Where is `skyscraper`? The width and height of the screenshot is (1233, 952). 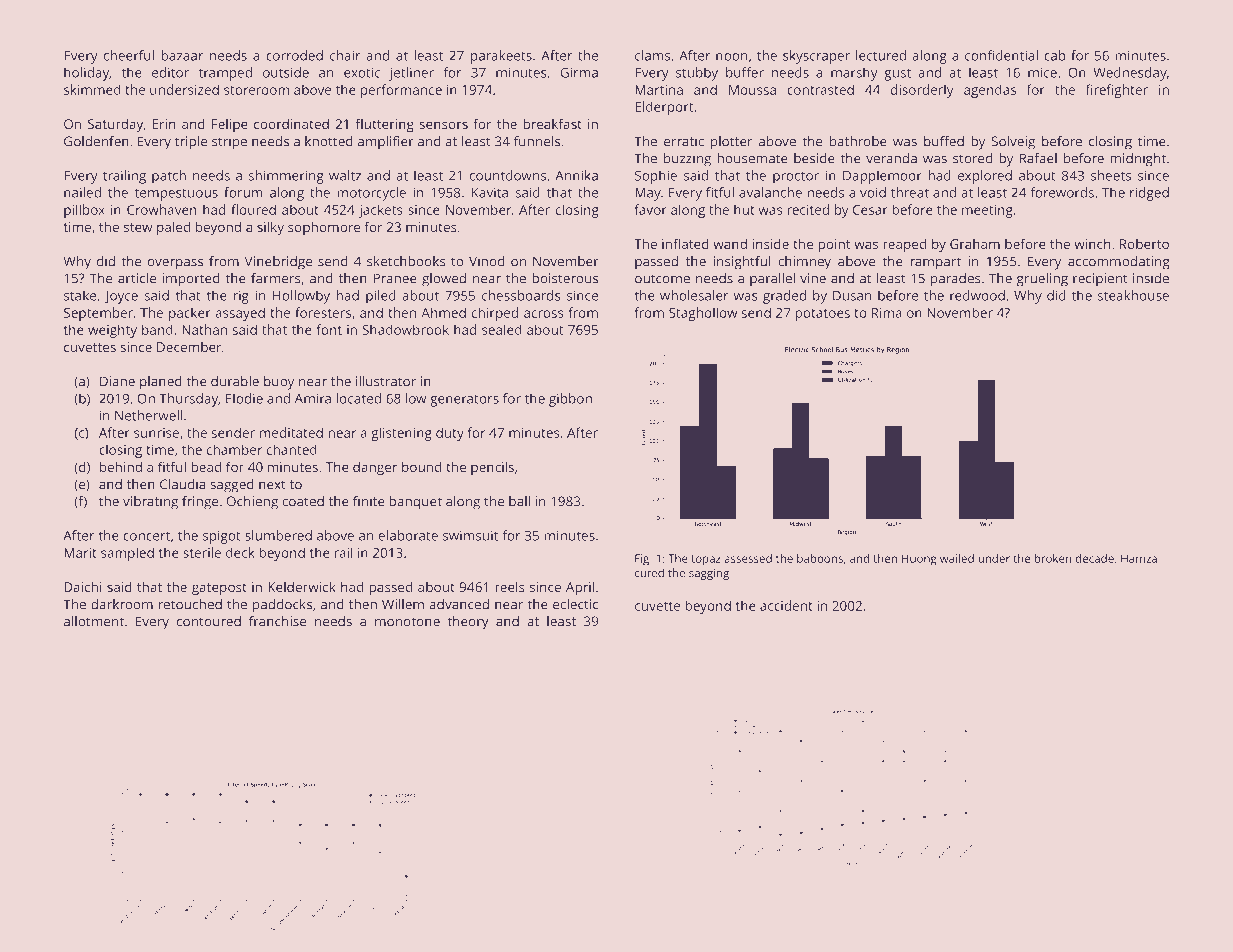 skyscraper is located at coordinates (816, 57).
